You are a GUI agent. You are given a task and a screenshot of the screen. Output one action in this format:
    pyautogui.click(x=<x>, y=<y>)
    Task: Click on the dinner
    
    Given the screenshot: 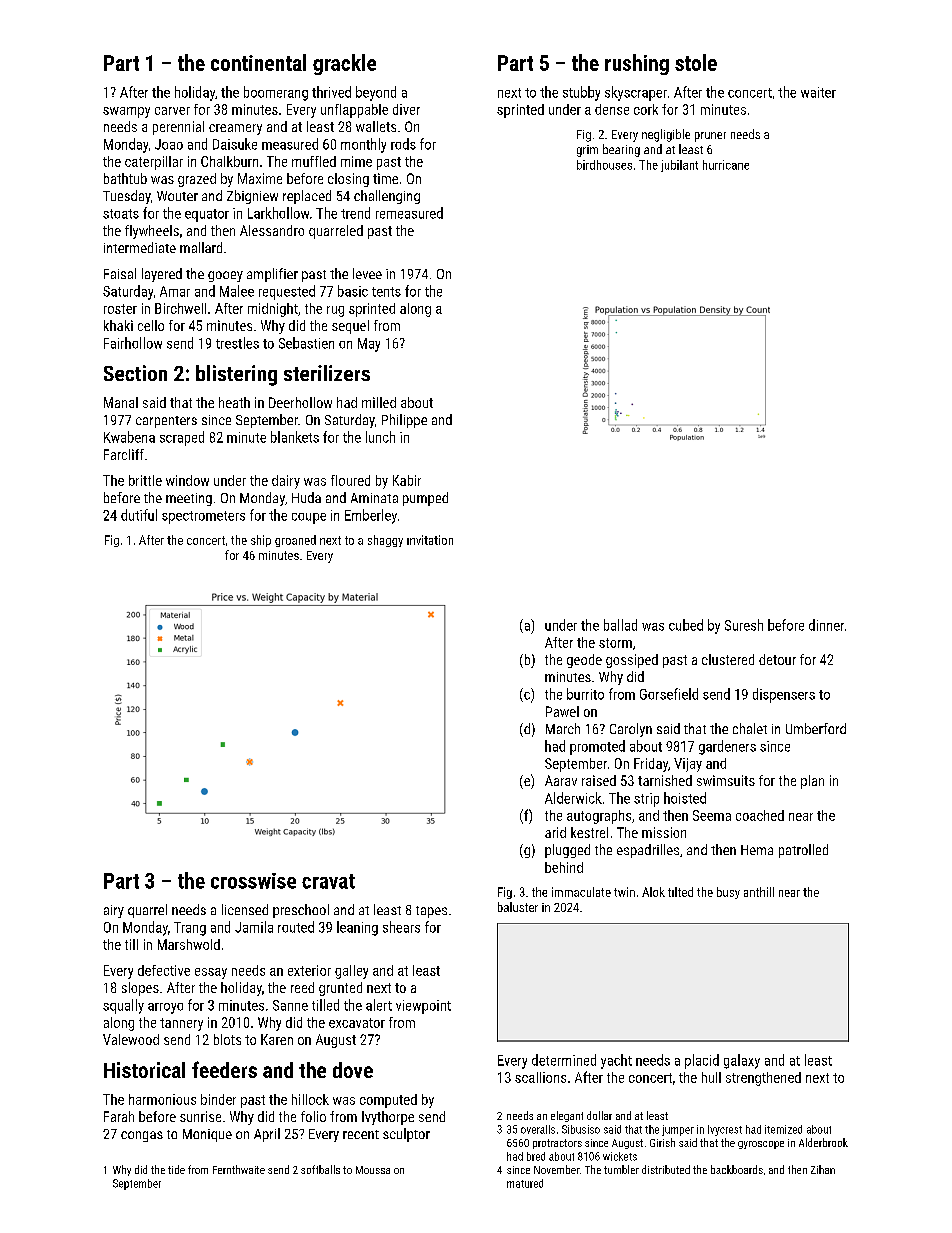 What is the action you would take?
    pyautogui.click(x=826, y=625)
